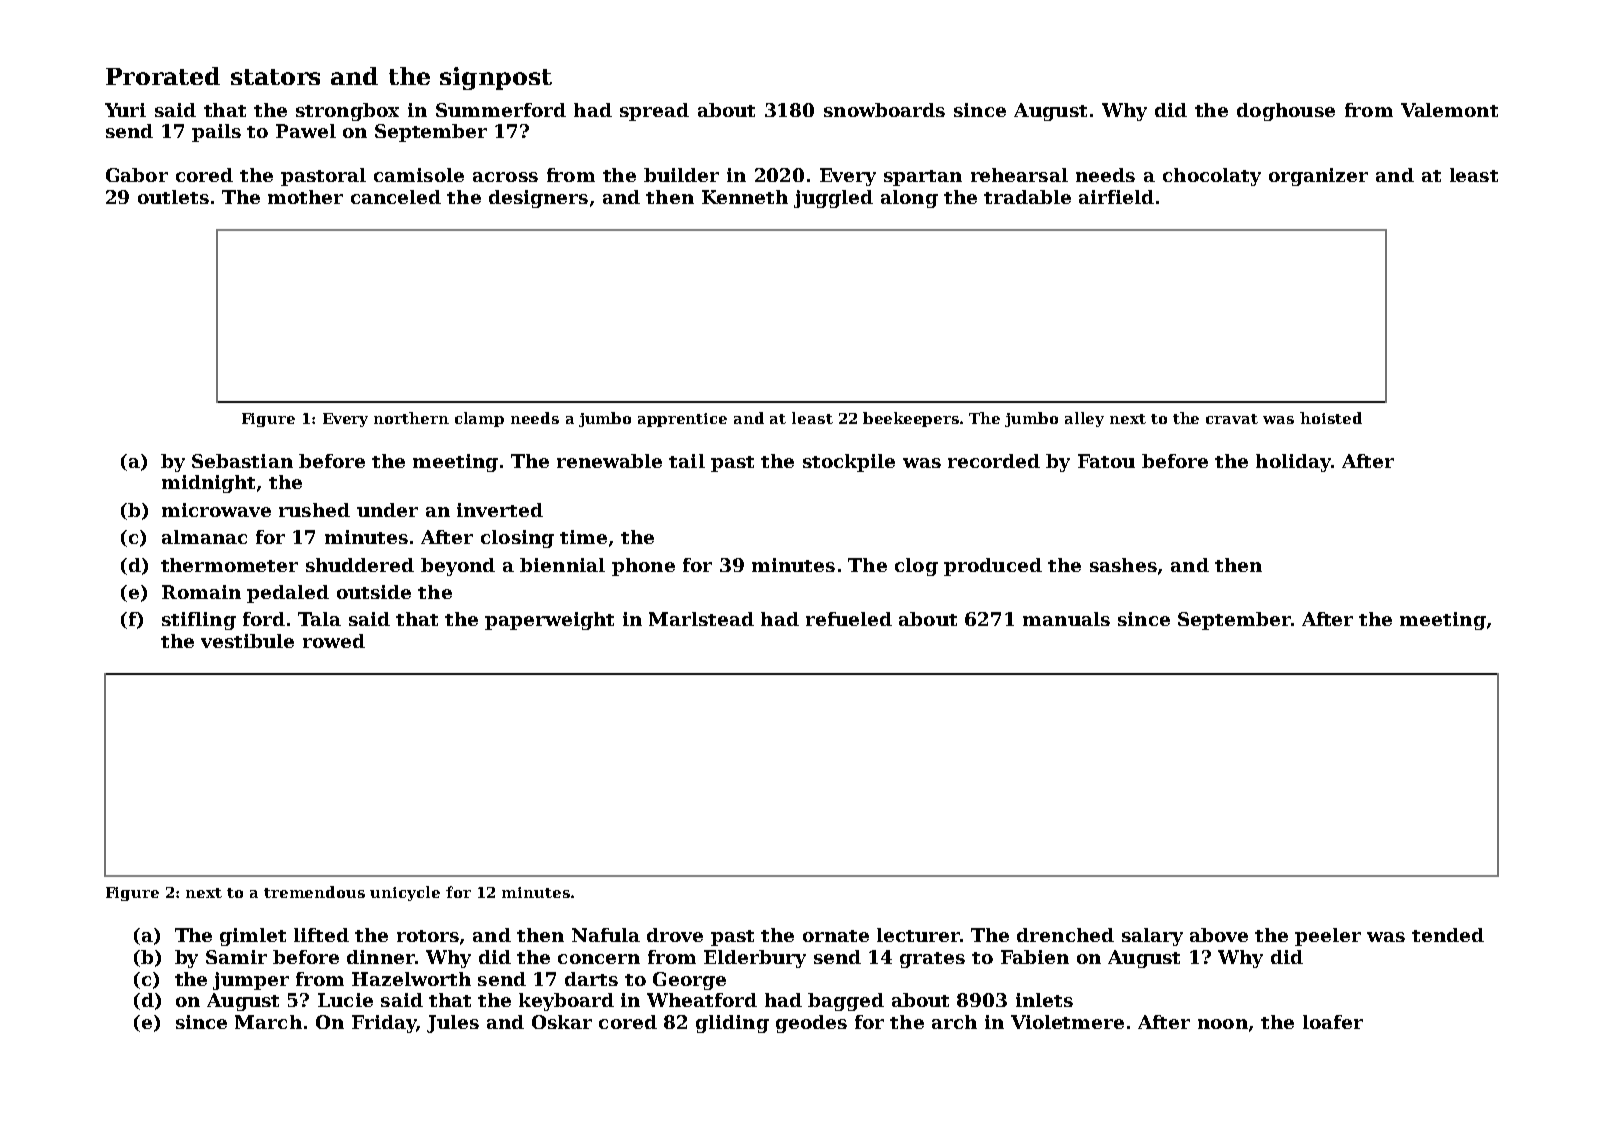 The height and width of the image is (1133, 1603). I want to click on almanac, so click(204, 537).
